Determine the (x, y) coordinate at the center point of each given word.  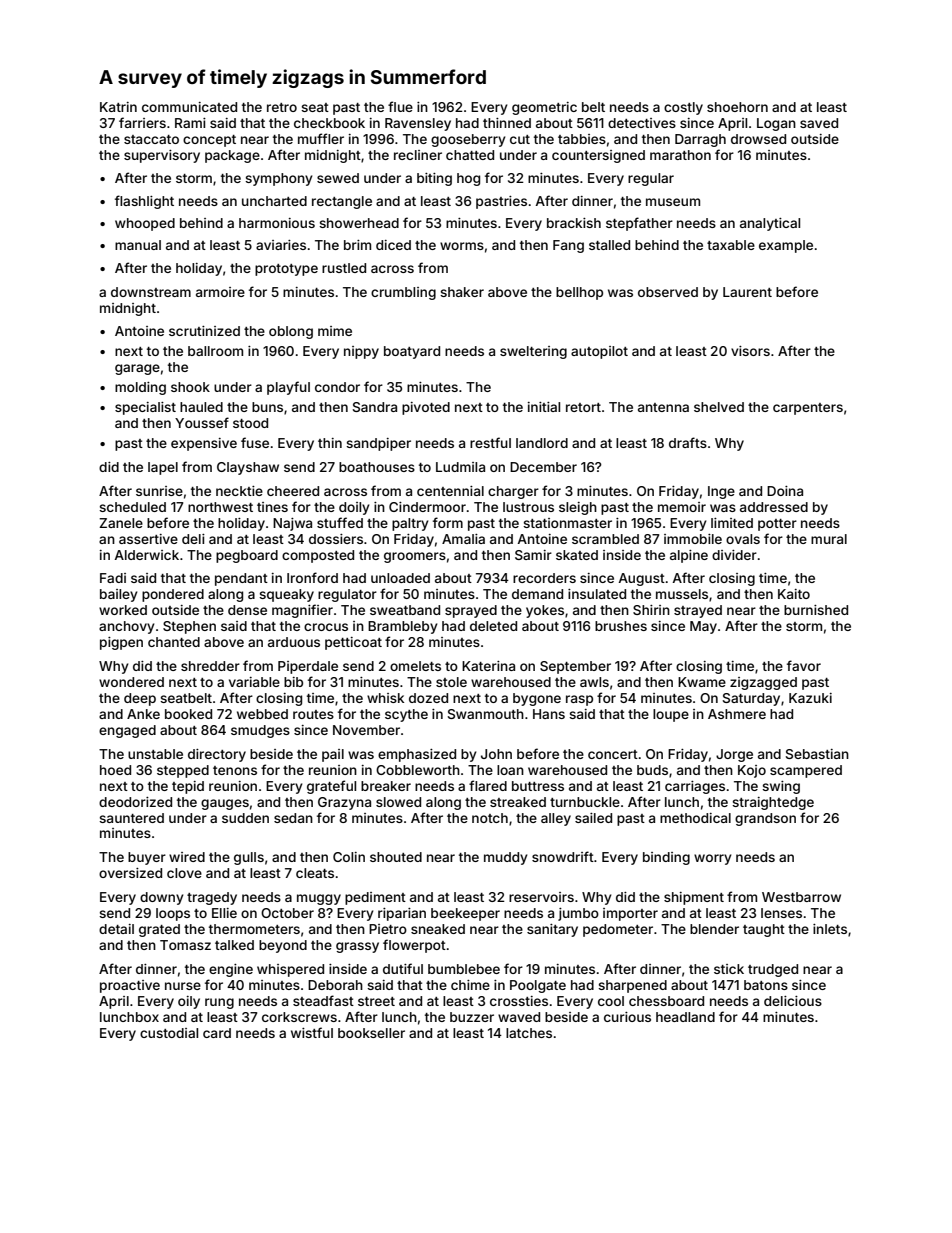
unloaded (400, 578)
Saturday (751, 699)
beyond (283, 946)
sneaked (438, 929)
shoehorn (737, 107)
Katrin (118, 107)
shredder (210, 666)
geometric (544, 108)
